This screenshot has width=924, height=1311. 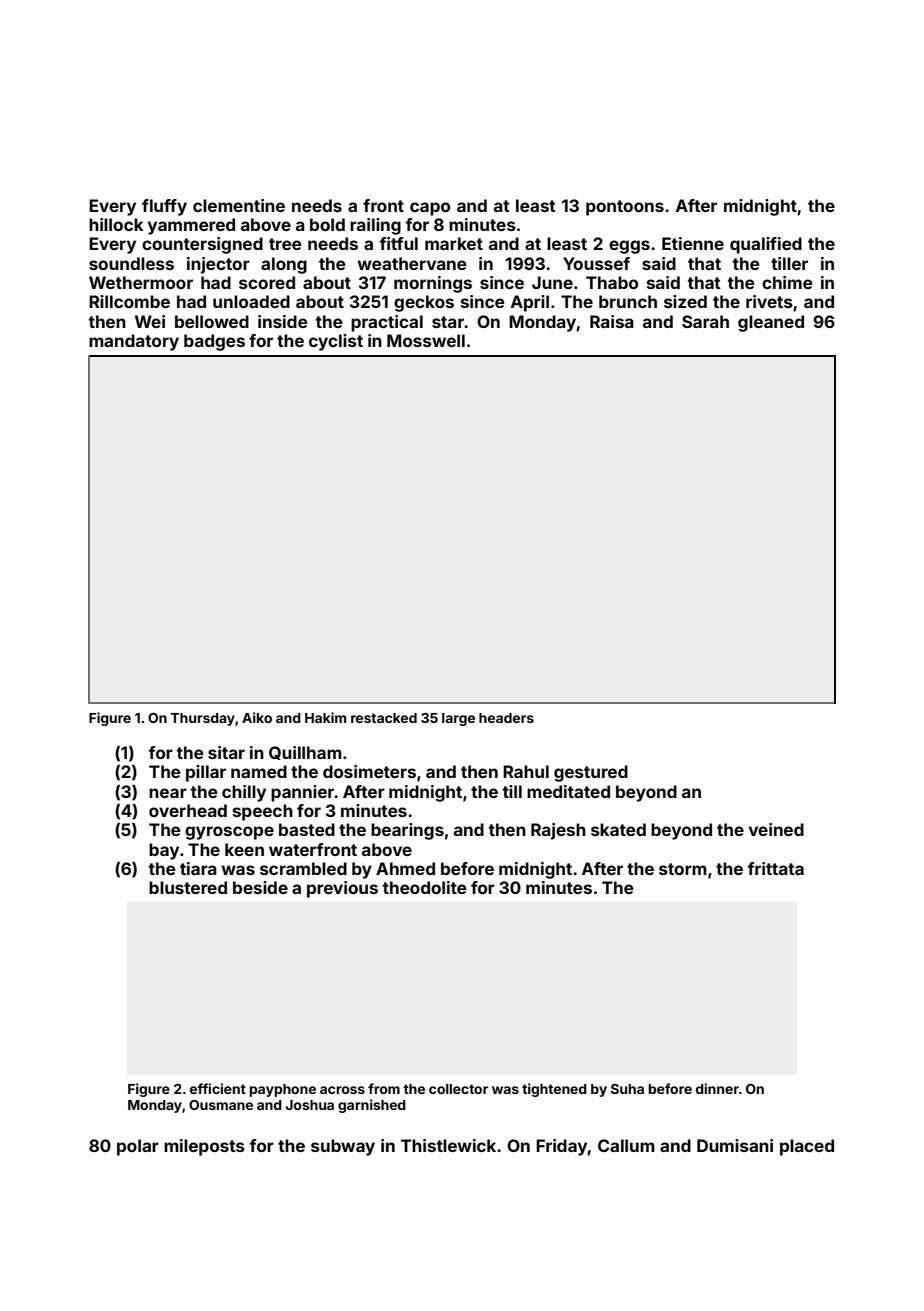 What do you see at coordinates (134, 342) in the screenshot?
I see `mandatory` at bounding box center [134, 342].
